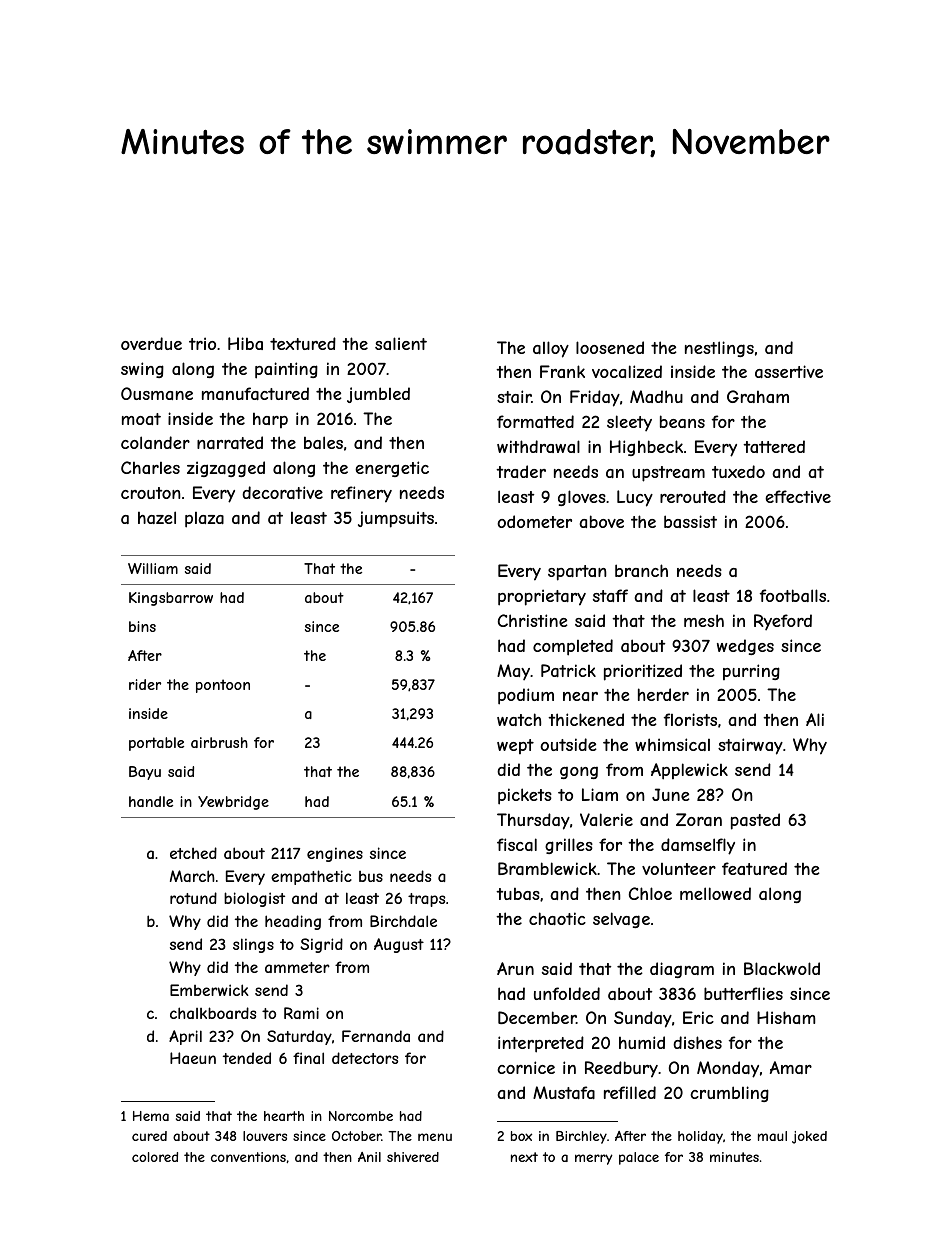  Describe the element at coordinates (793, 595) in the screenshot. I see `footballs` at that location.
